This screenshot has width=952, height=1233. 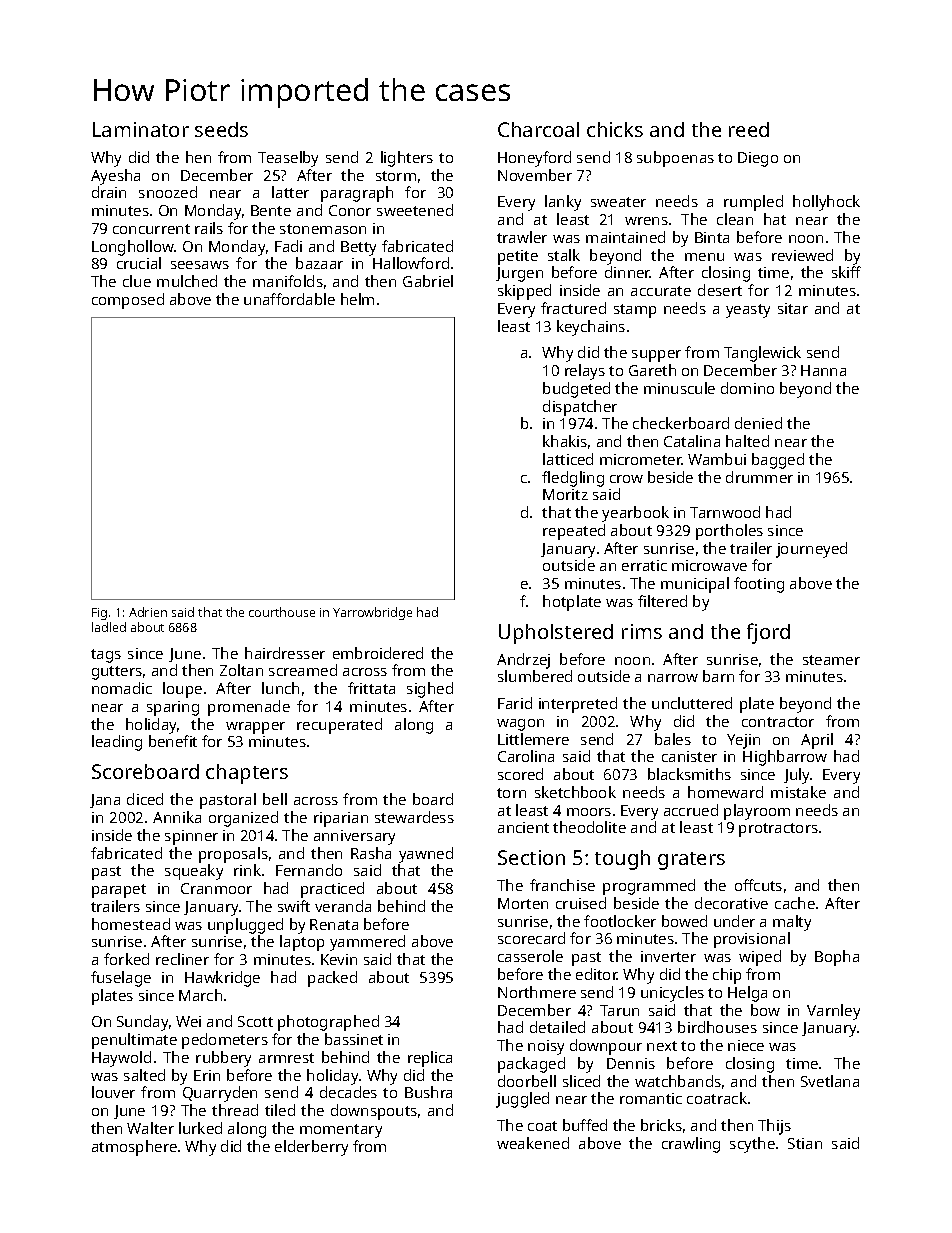 What do you see at coordinates (121, 1059) in the screenshot?
I see `Haywold` at bounding box center [121, 1059].
